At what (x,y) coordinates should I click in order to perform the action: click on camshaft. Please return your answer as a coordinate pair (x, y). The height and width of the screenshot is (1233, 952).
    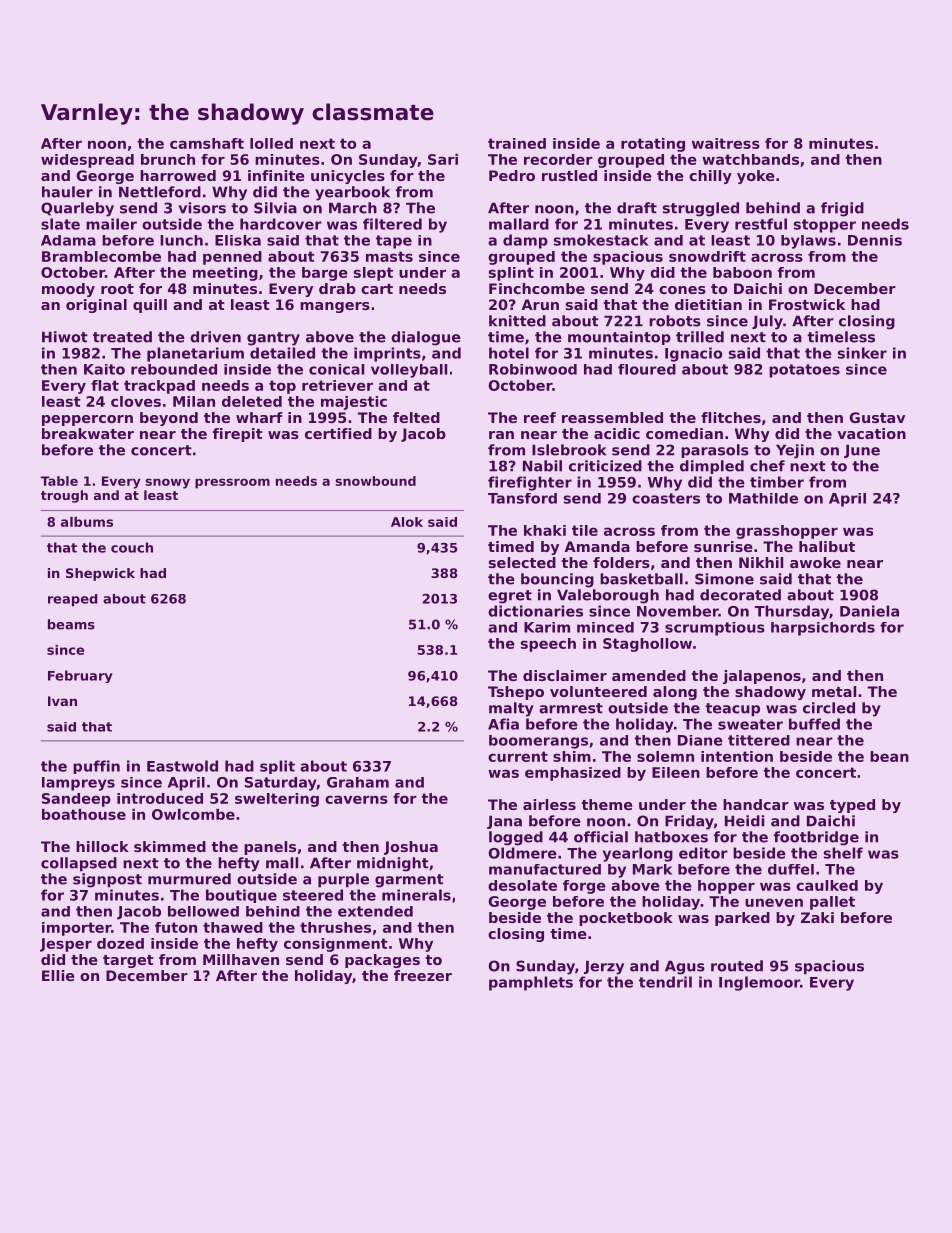
    Looking at the image, I should click on (207, 143).
